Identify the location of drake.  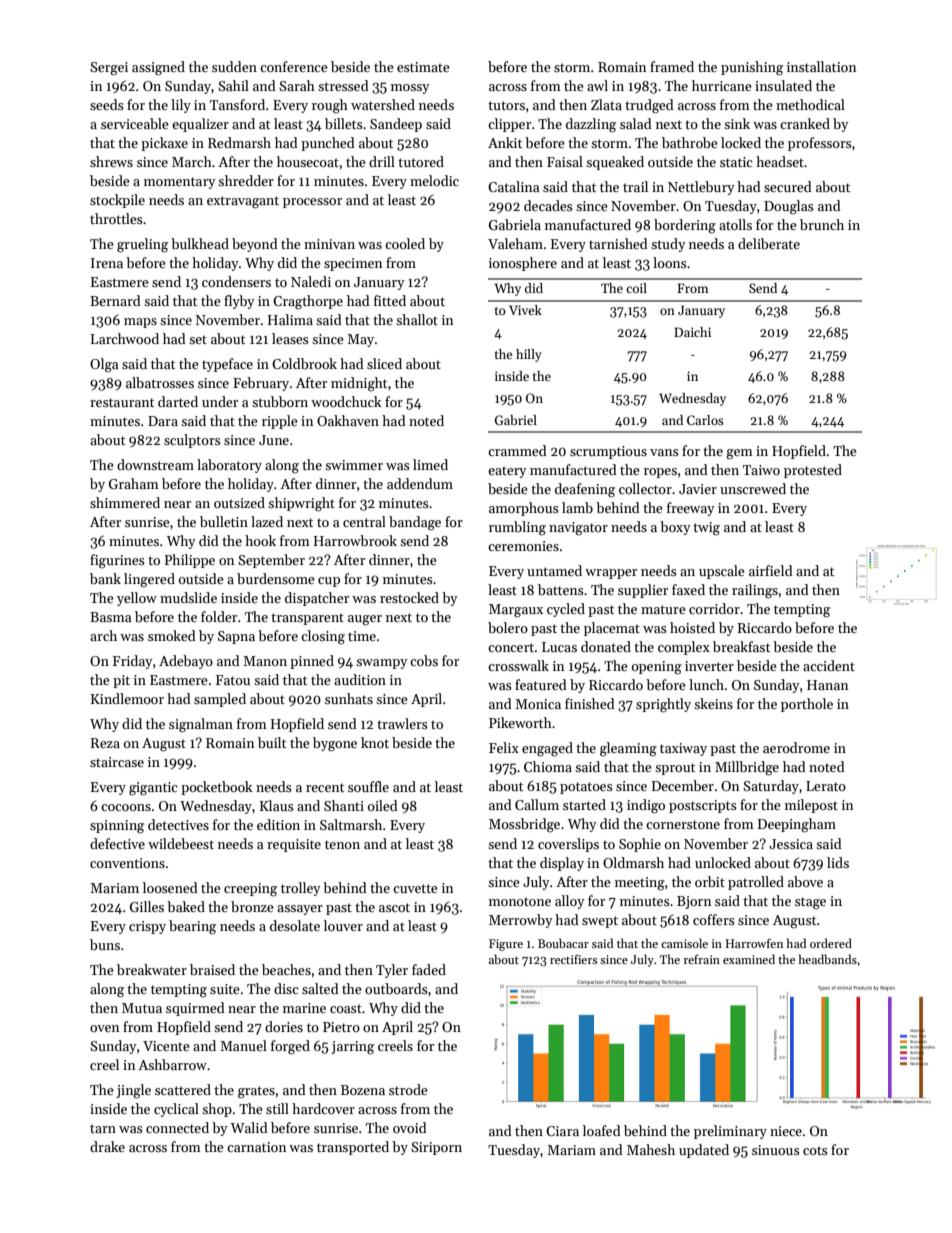
(107, 1146).
